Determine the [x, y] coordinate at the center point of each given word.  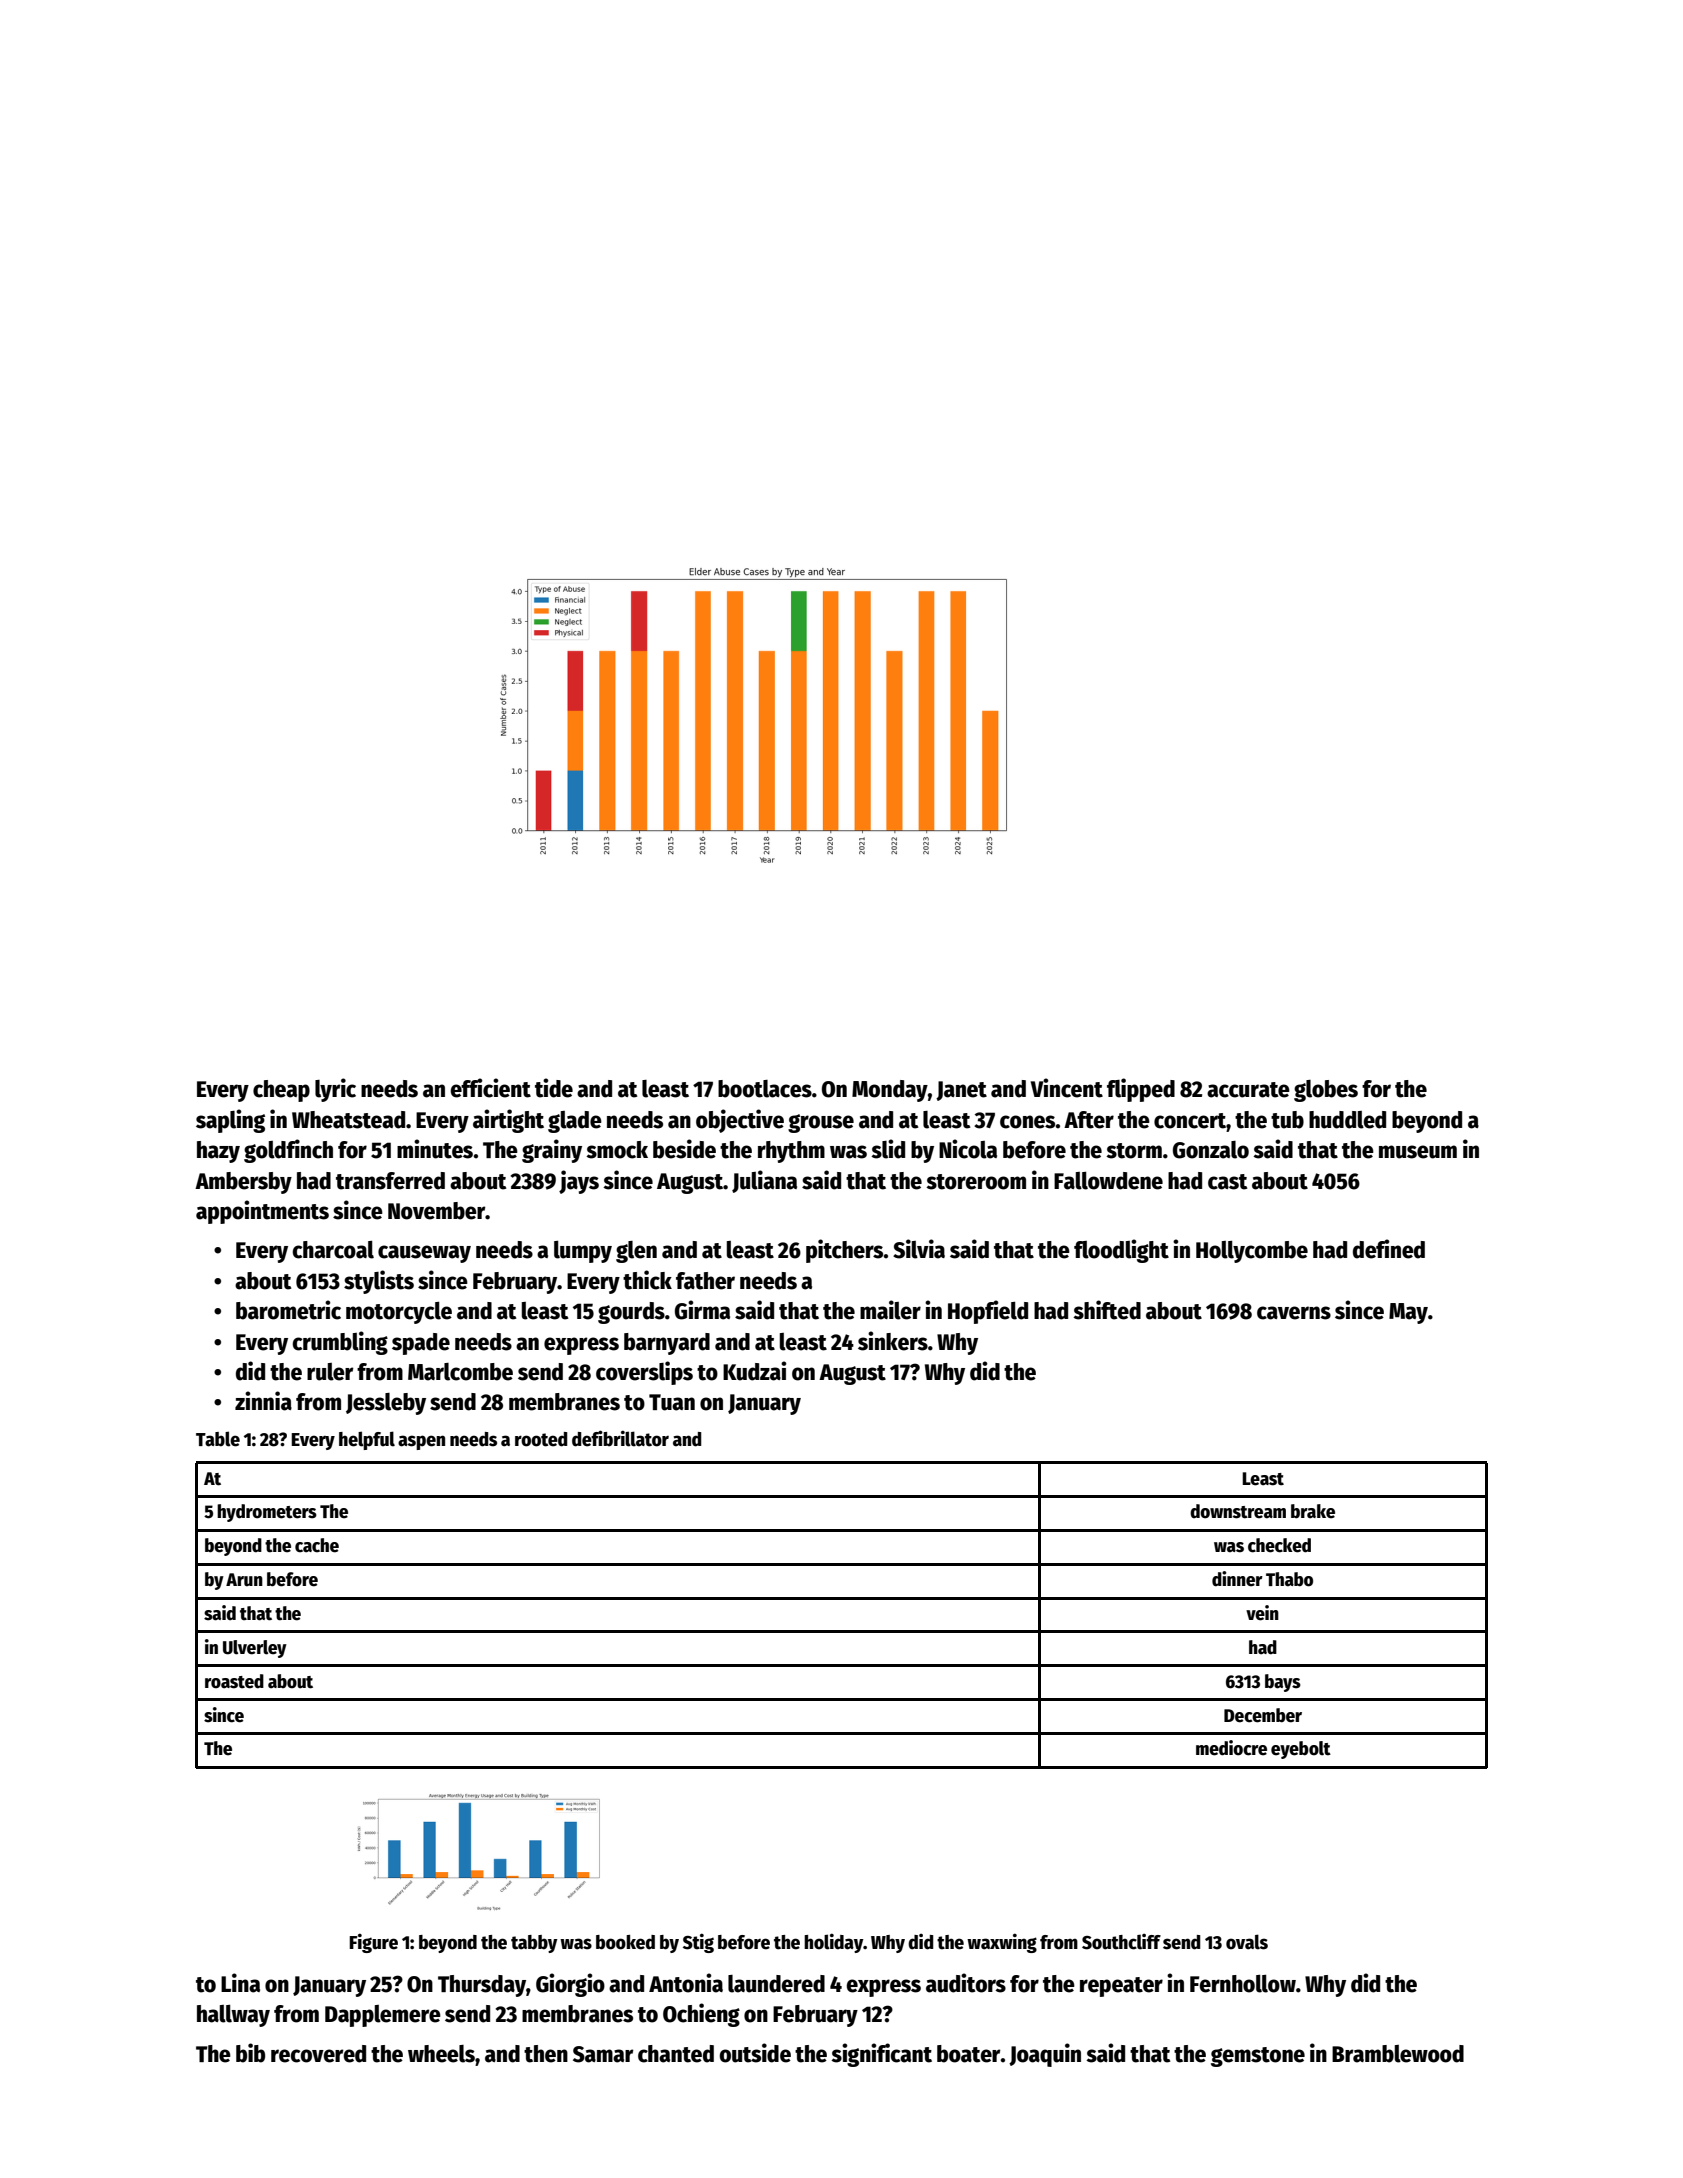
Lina [240, 1983]
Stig [698, 1943]
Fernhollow [1243, 1984]
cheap [281, 1091]
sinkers [893, 1341]
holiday [833, 1943]
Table [218, 1439]
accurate [1248, 1090]
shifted [1107, 1310]
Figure [373, 1943]
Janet [961, 1091]
